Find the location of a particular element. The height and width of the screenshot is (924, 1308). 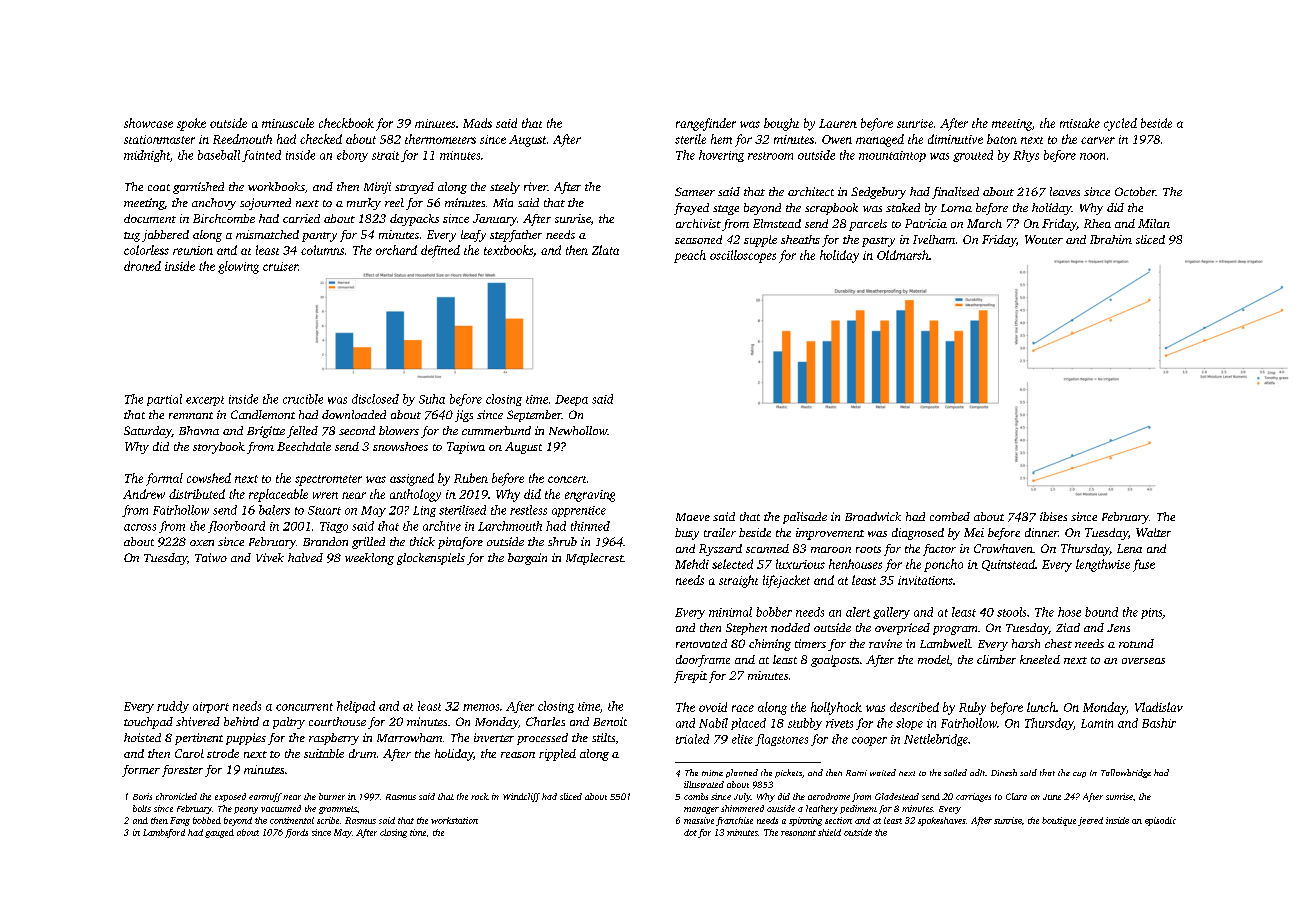

pins is located at coordinates (1151, 613).
